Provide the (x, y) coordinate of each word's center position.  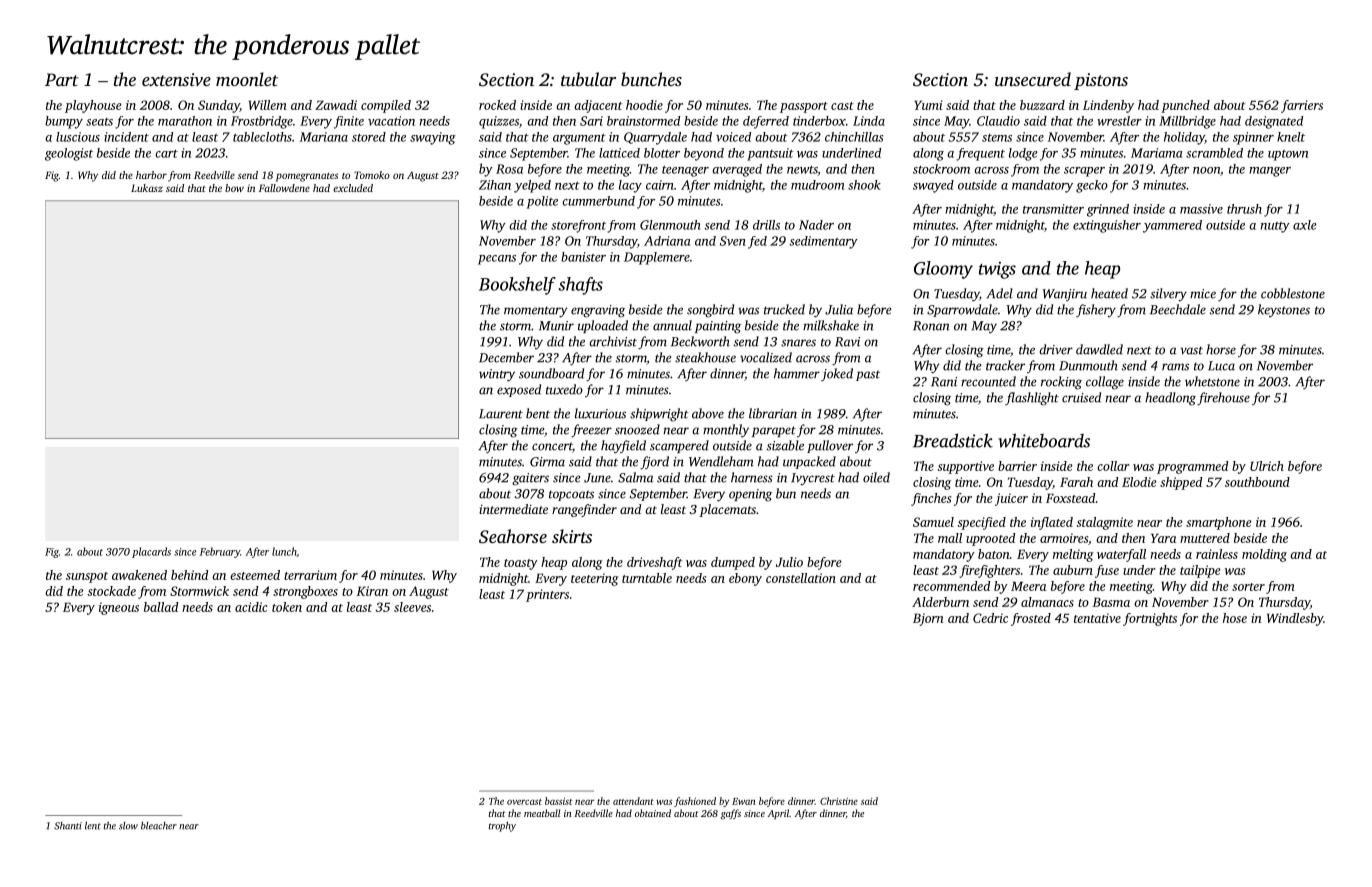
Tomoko (372, 175)
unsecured (1033, 79)
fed (757, 242)
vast (1191, 350)
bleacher (159, 826)
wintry (497, 375)
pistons (1101, 81)
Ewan (743, 801)
